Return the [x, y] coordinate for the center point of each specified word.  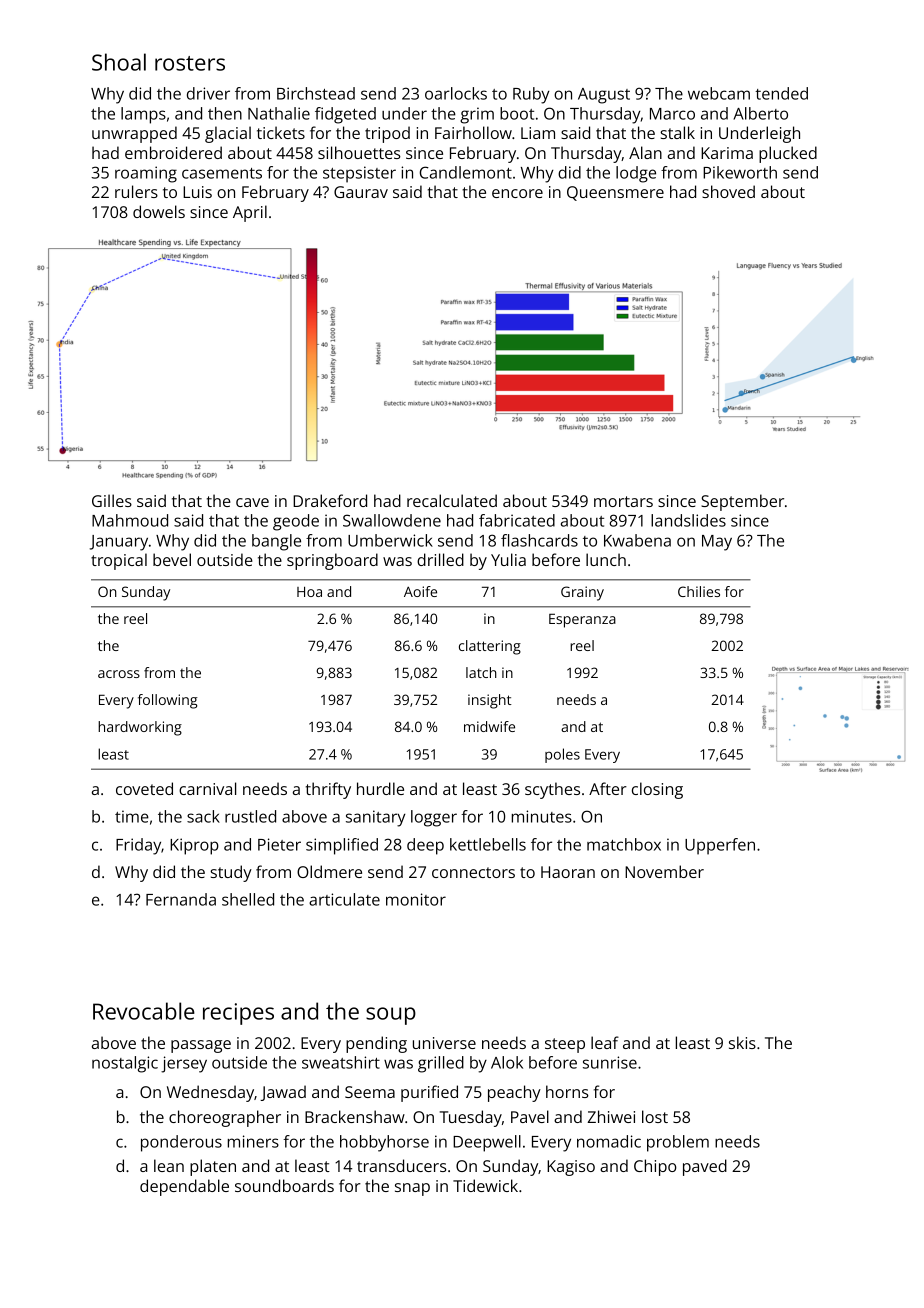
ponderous [181, 1143]
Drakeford [330, 500]
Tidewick [485, 1185]
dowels [159, 211]
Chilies [699, 591]
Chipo [655, 1167]
